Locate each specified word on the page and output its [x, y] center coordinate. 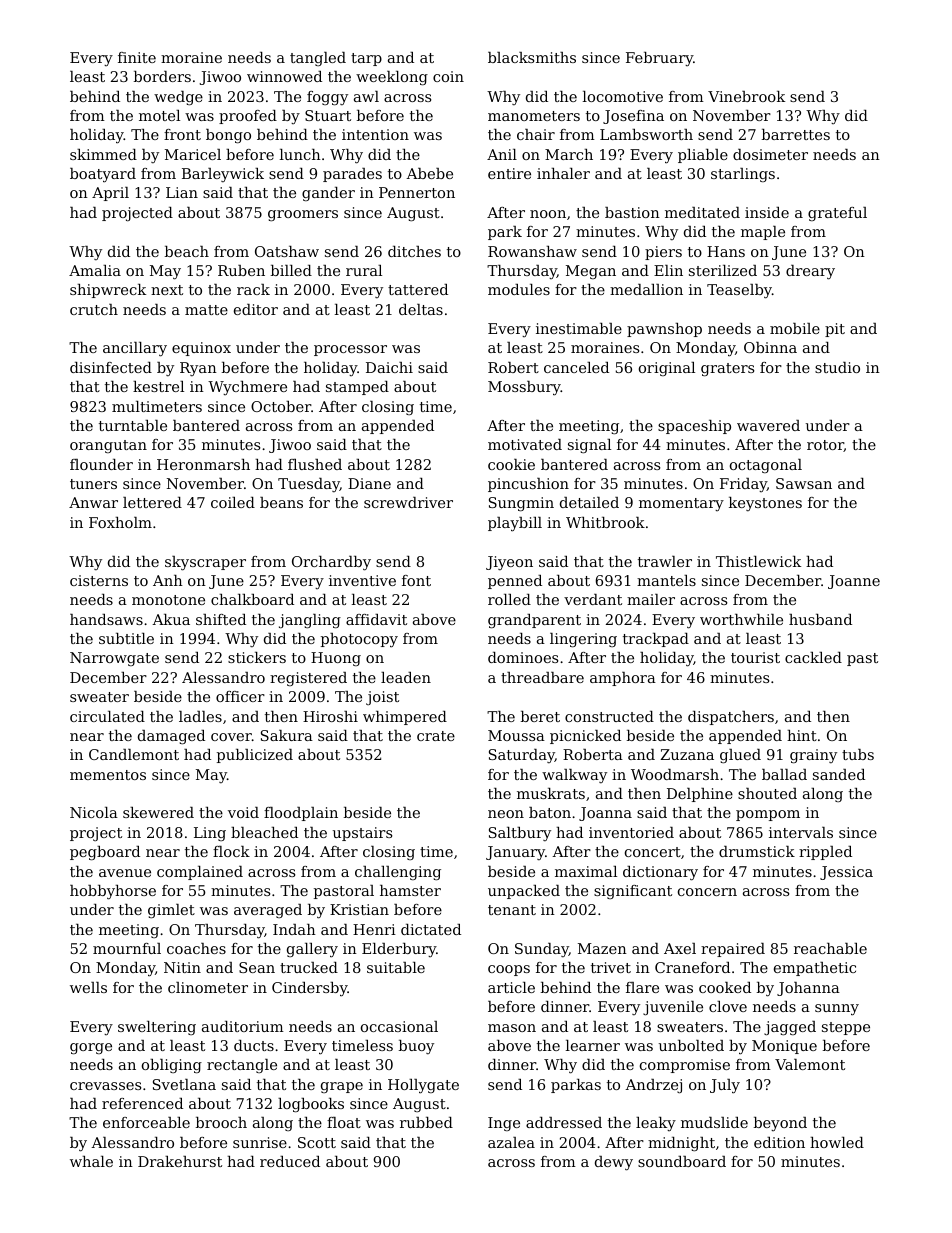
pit [835, 330]
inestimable [579, 328]
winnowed [284, 76]
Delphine [700, 795]
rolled [509, 599]
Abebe [429, 173]
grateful [837, 214]
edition [779, 1142]
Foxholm [120, 522]
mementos [108, 775]
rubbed [426, 1122]
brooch [221, 1122]
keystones [765, 504]
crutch [94, 309]
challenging [398, 873]
